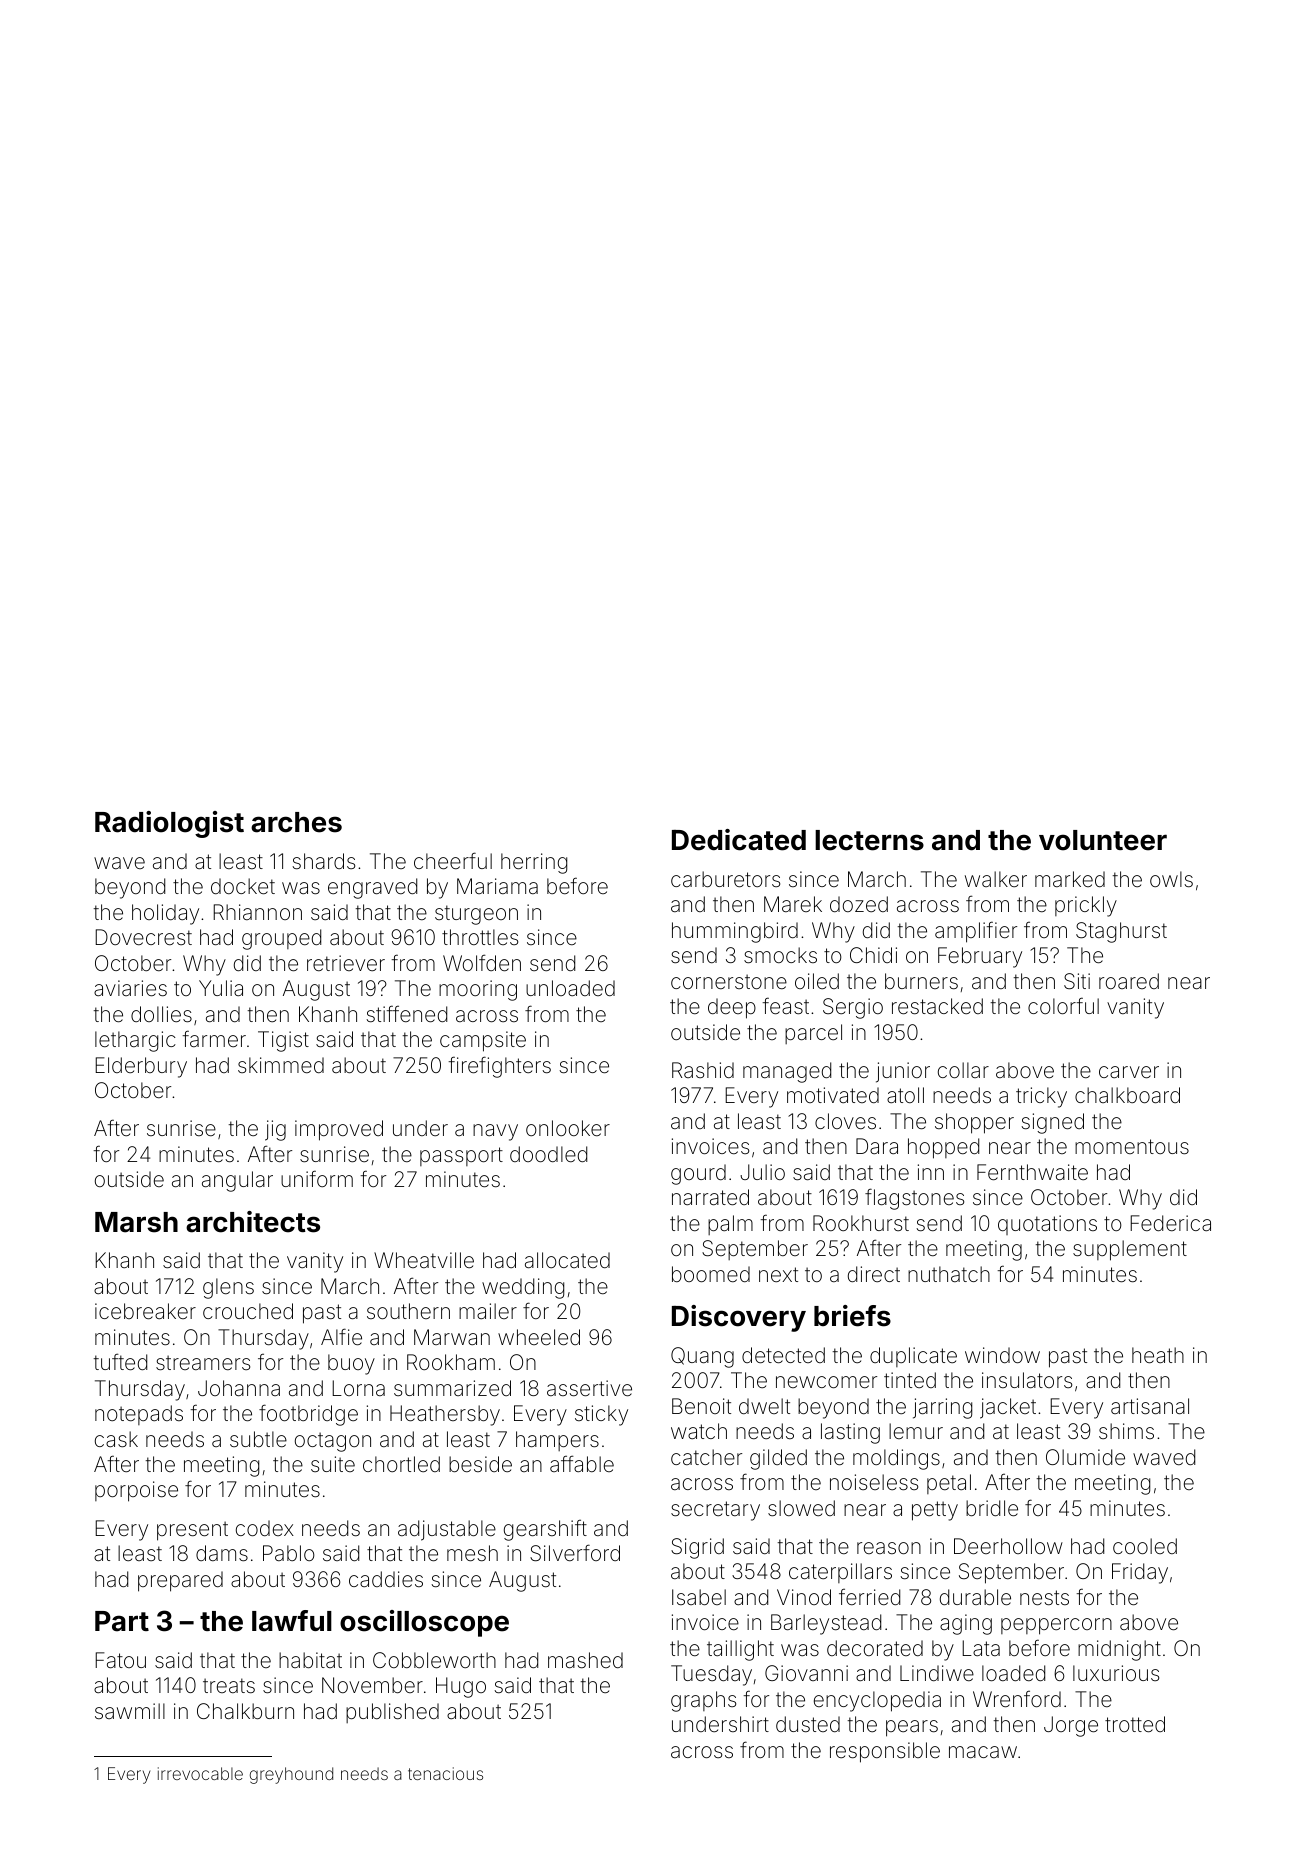 The image size is (1307, 1849). I want to click on jig, so click(275, 1130).
